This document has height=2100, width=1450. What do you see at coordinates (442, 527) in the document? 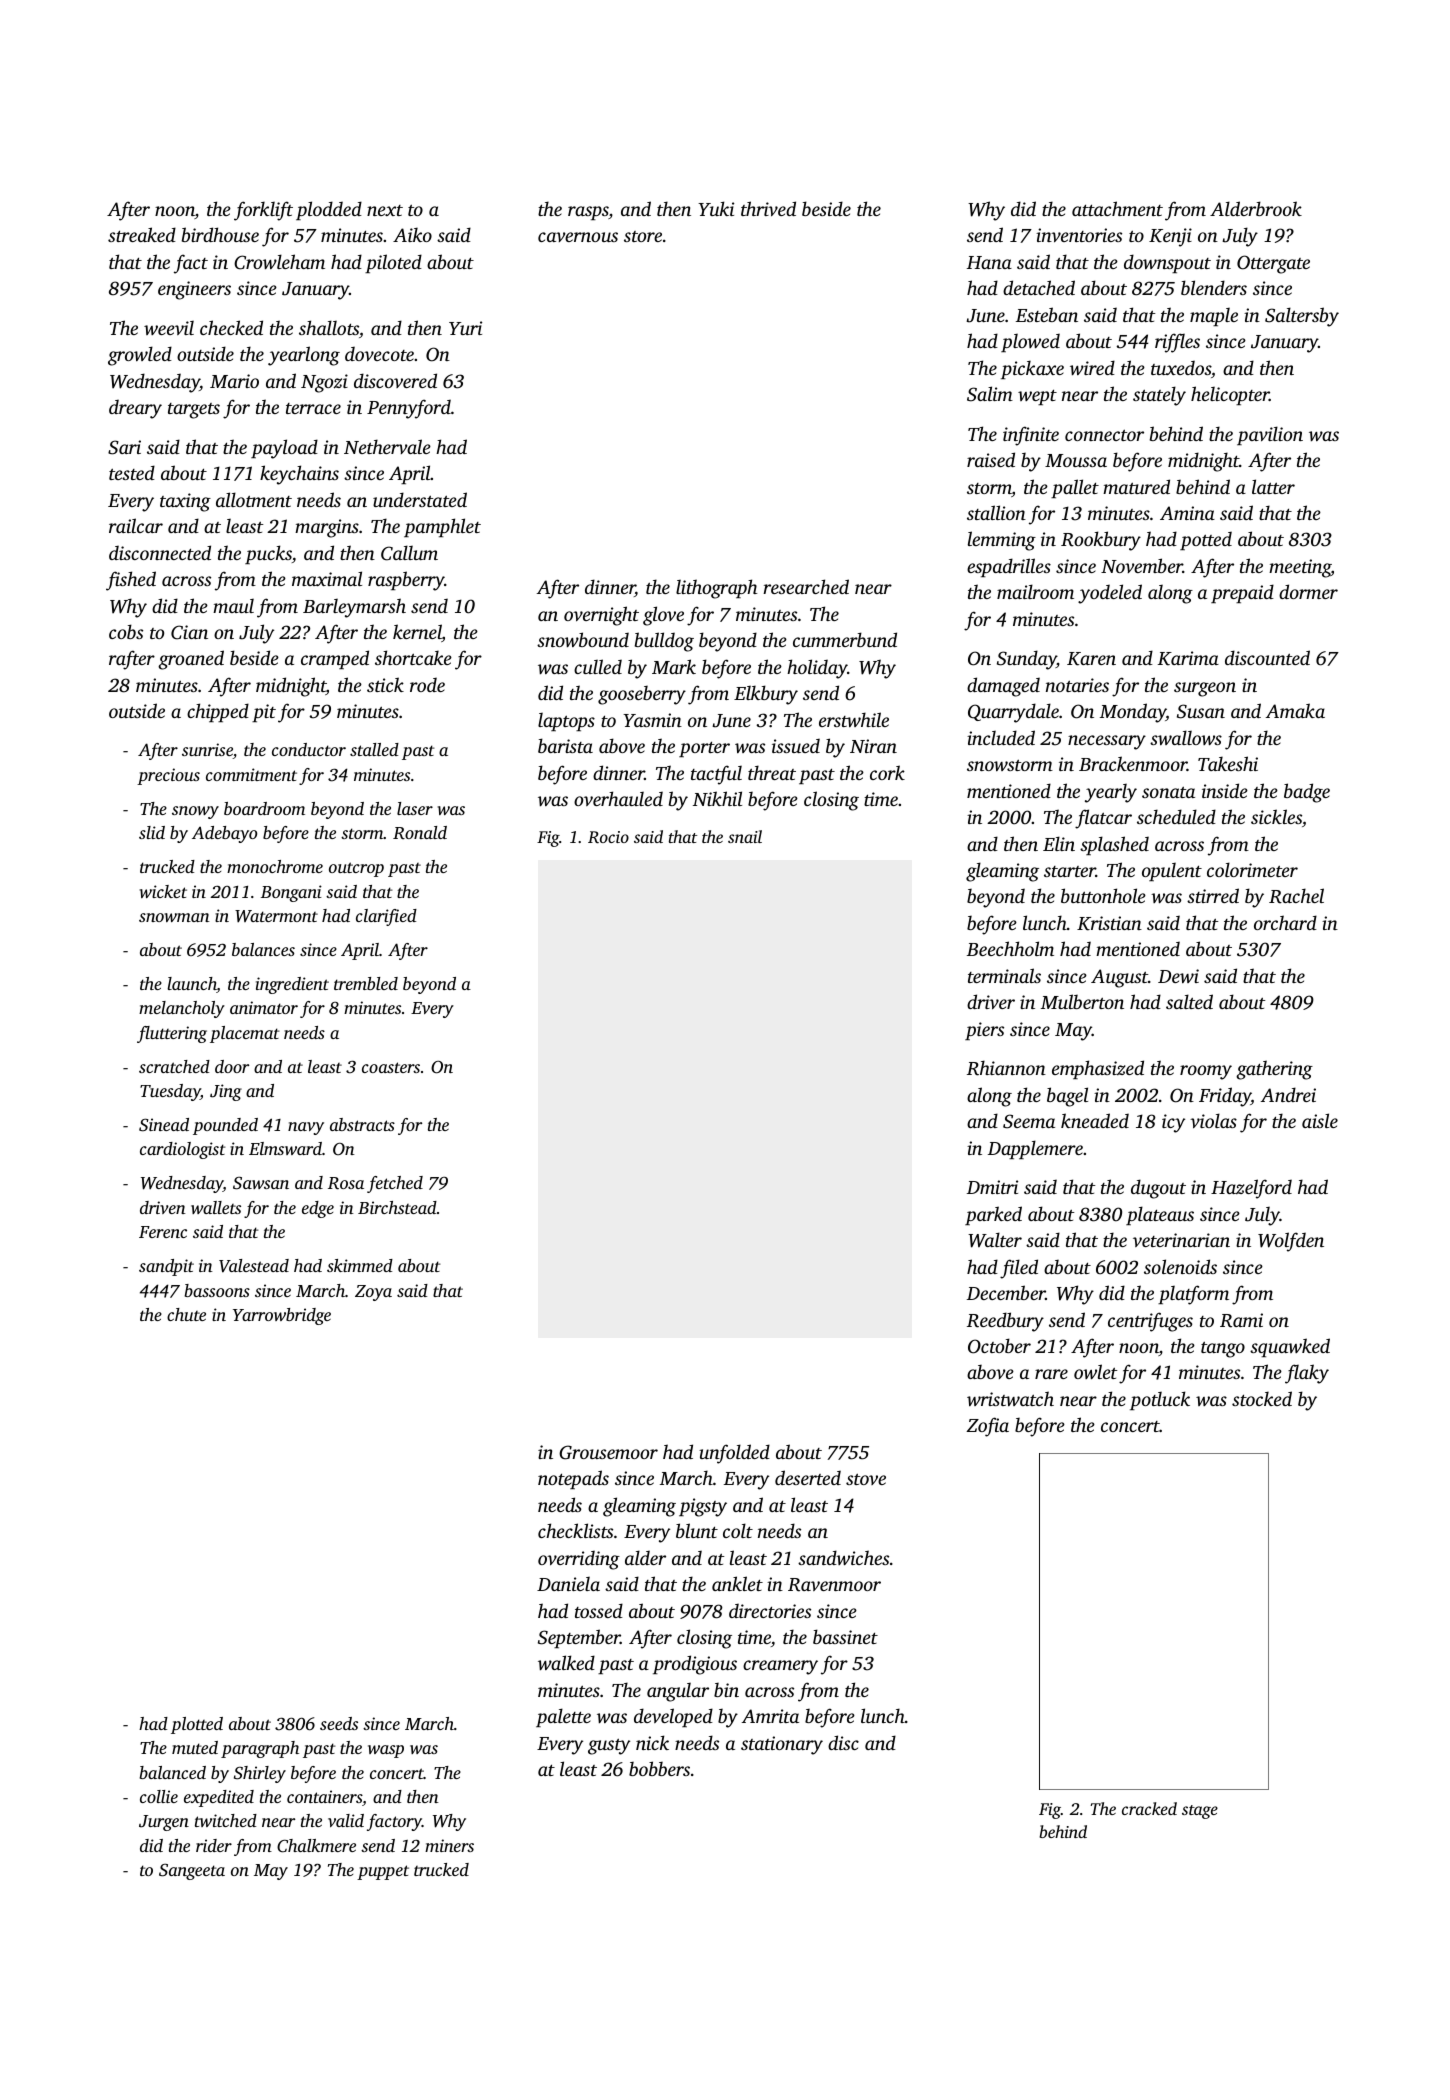
I see `pamphlet` at bounding box center [442, 527].
